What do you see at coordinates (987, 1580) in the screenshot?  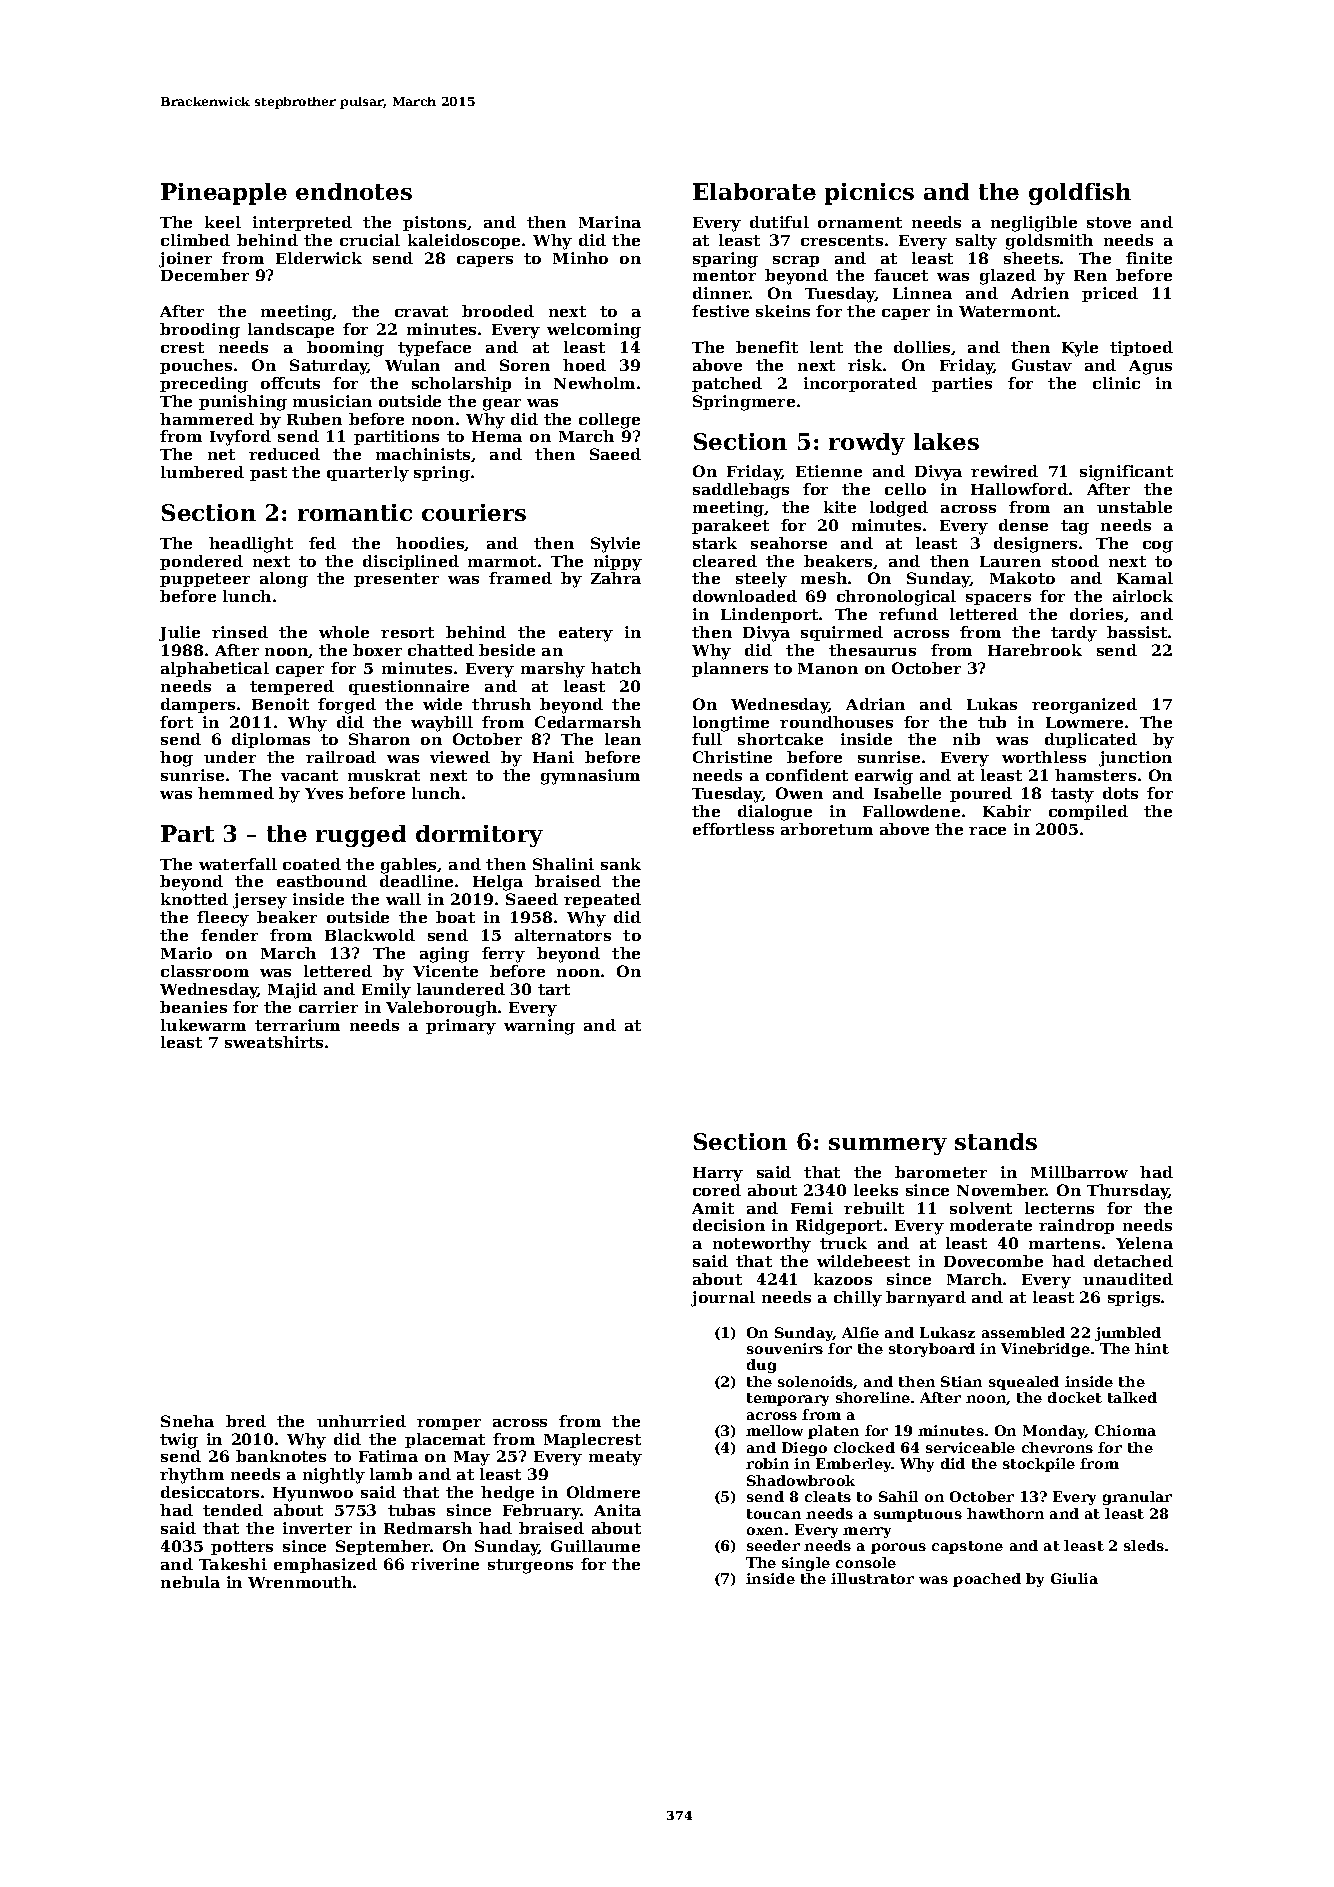 I see `poached` at bounding box center [987, 1580].
